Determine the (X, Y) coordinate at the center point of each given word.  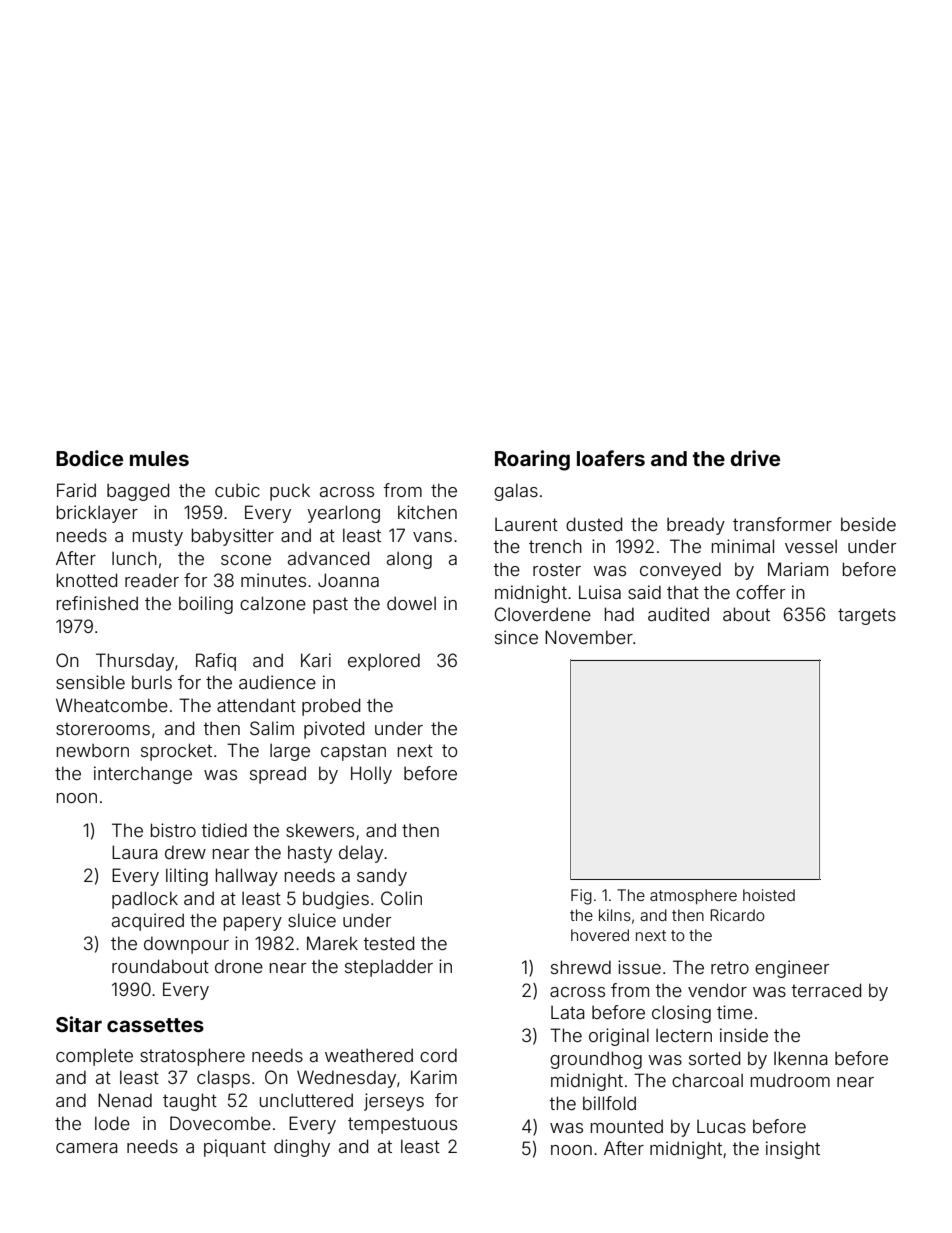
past (330, 605)
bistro (173, 830)
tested (388, 943)
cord (438, 1055)
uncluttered (306, 1100)
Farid (76, 490)
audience (277, 682)
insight (793, 1150)
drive (755, 458)
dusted (594, 524)
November (589, 637)
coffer (760, 592)
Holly (371, 775)
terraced (826, 990)
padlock (145, 900)
